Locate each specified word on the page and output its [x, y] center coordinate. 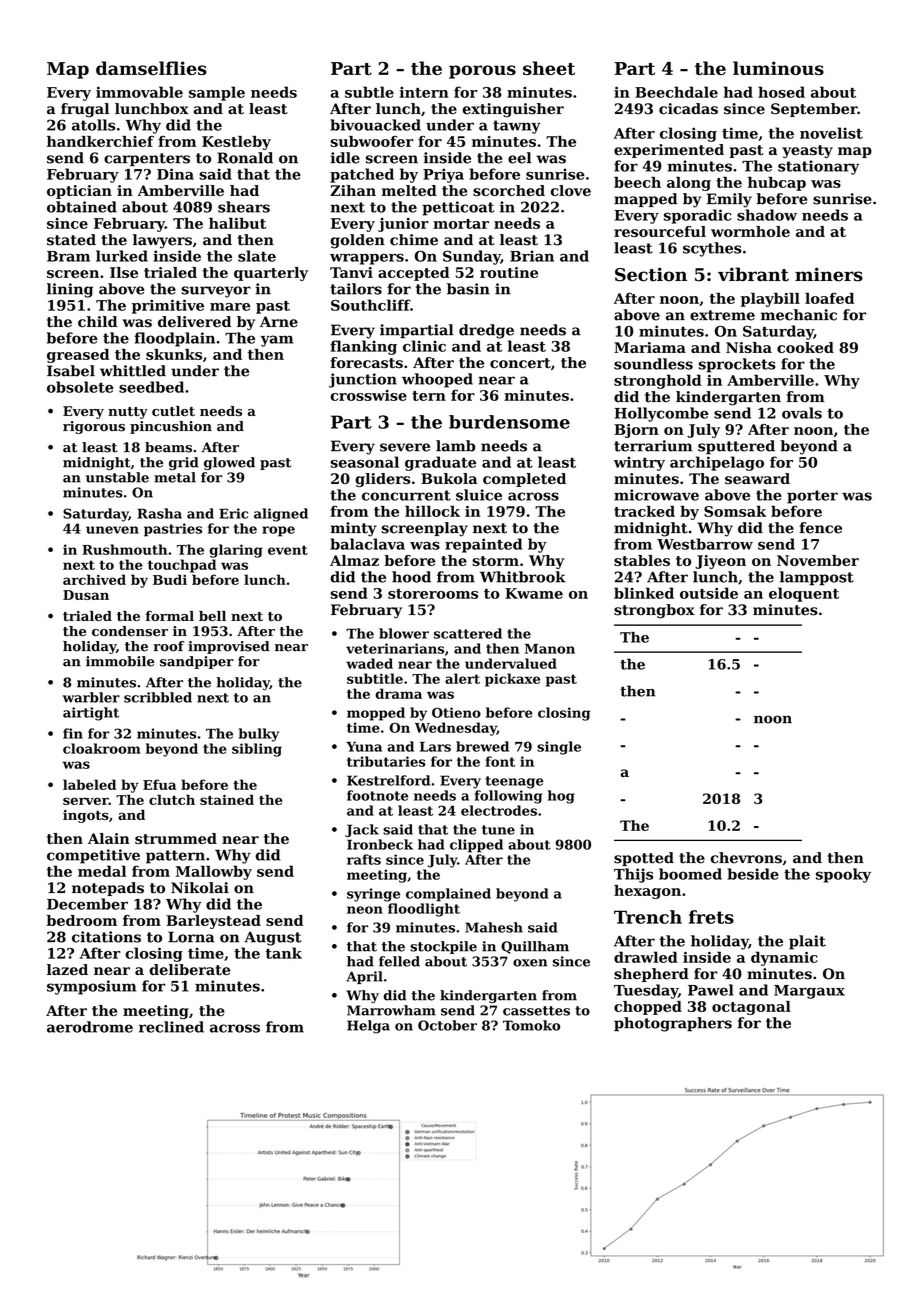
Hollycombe [661, 414]
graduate [440, 463]
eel [519, 158]
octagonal [751, 1008]
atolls [93, 125]
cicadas [688, 109]
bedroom [82, 920]
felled [399, 961]
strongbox [654, 611]
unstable [117, 477]
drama [398, 693]
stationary [818, 167]
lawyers [162, 241]
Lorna [191, 937]
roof [168, 646]
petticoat [458, 208]
